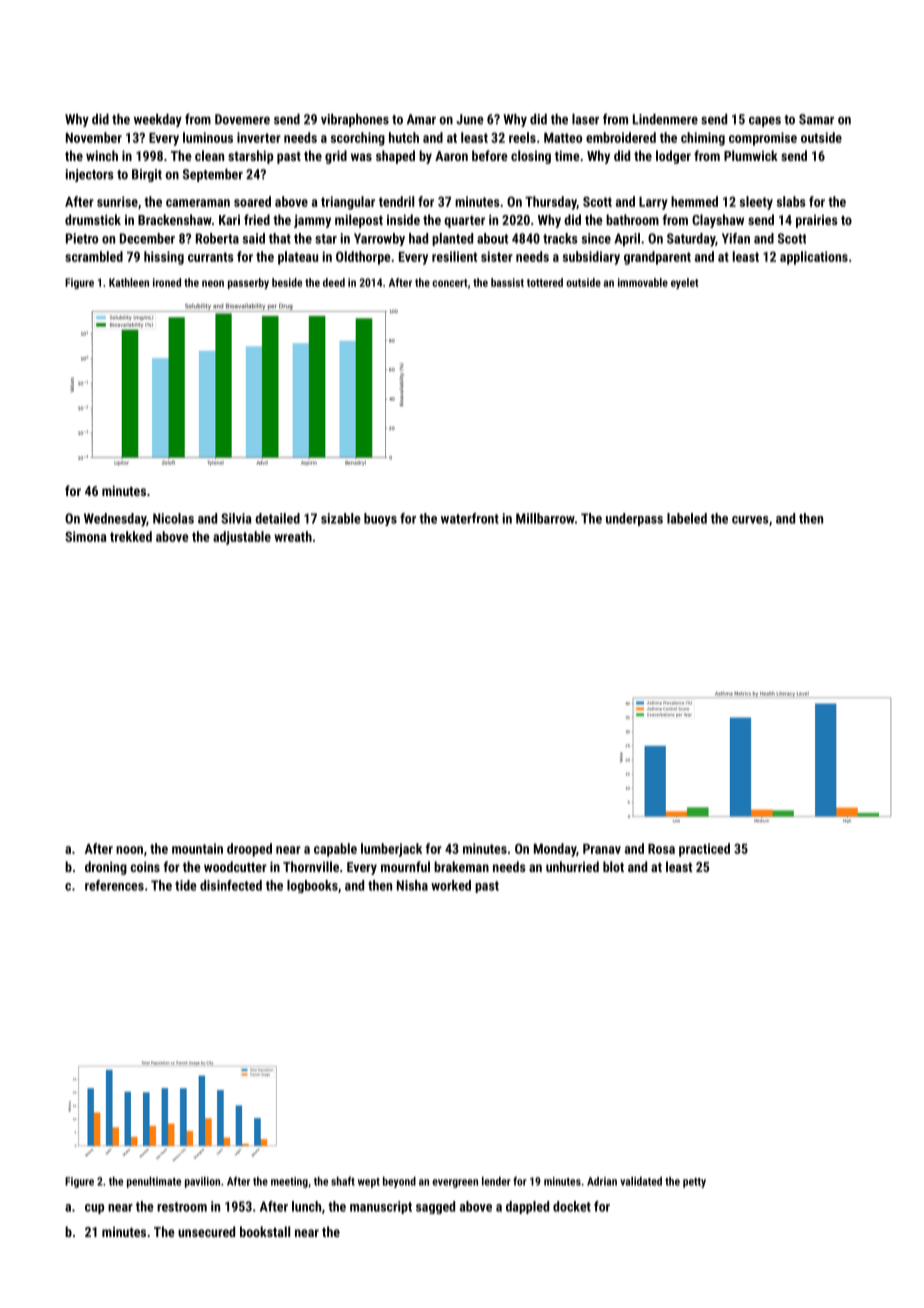  I want to click on practiced, so click(704, 850).
